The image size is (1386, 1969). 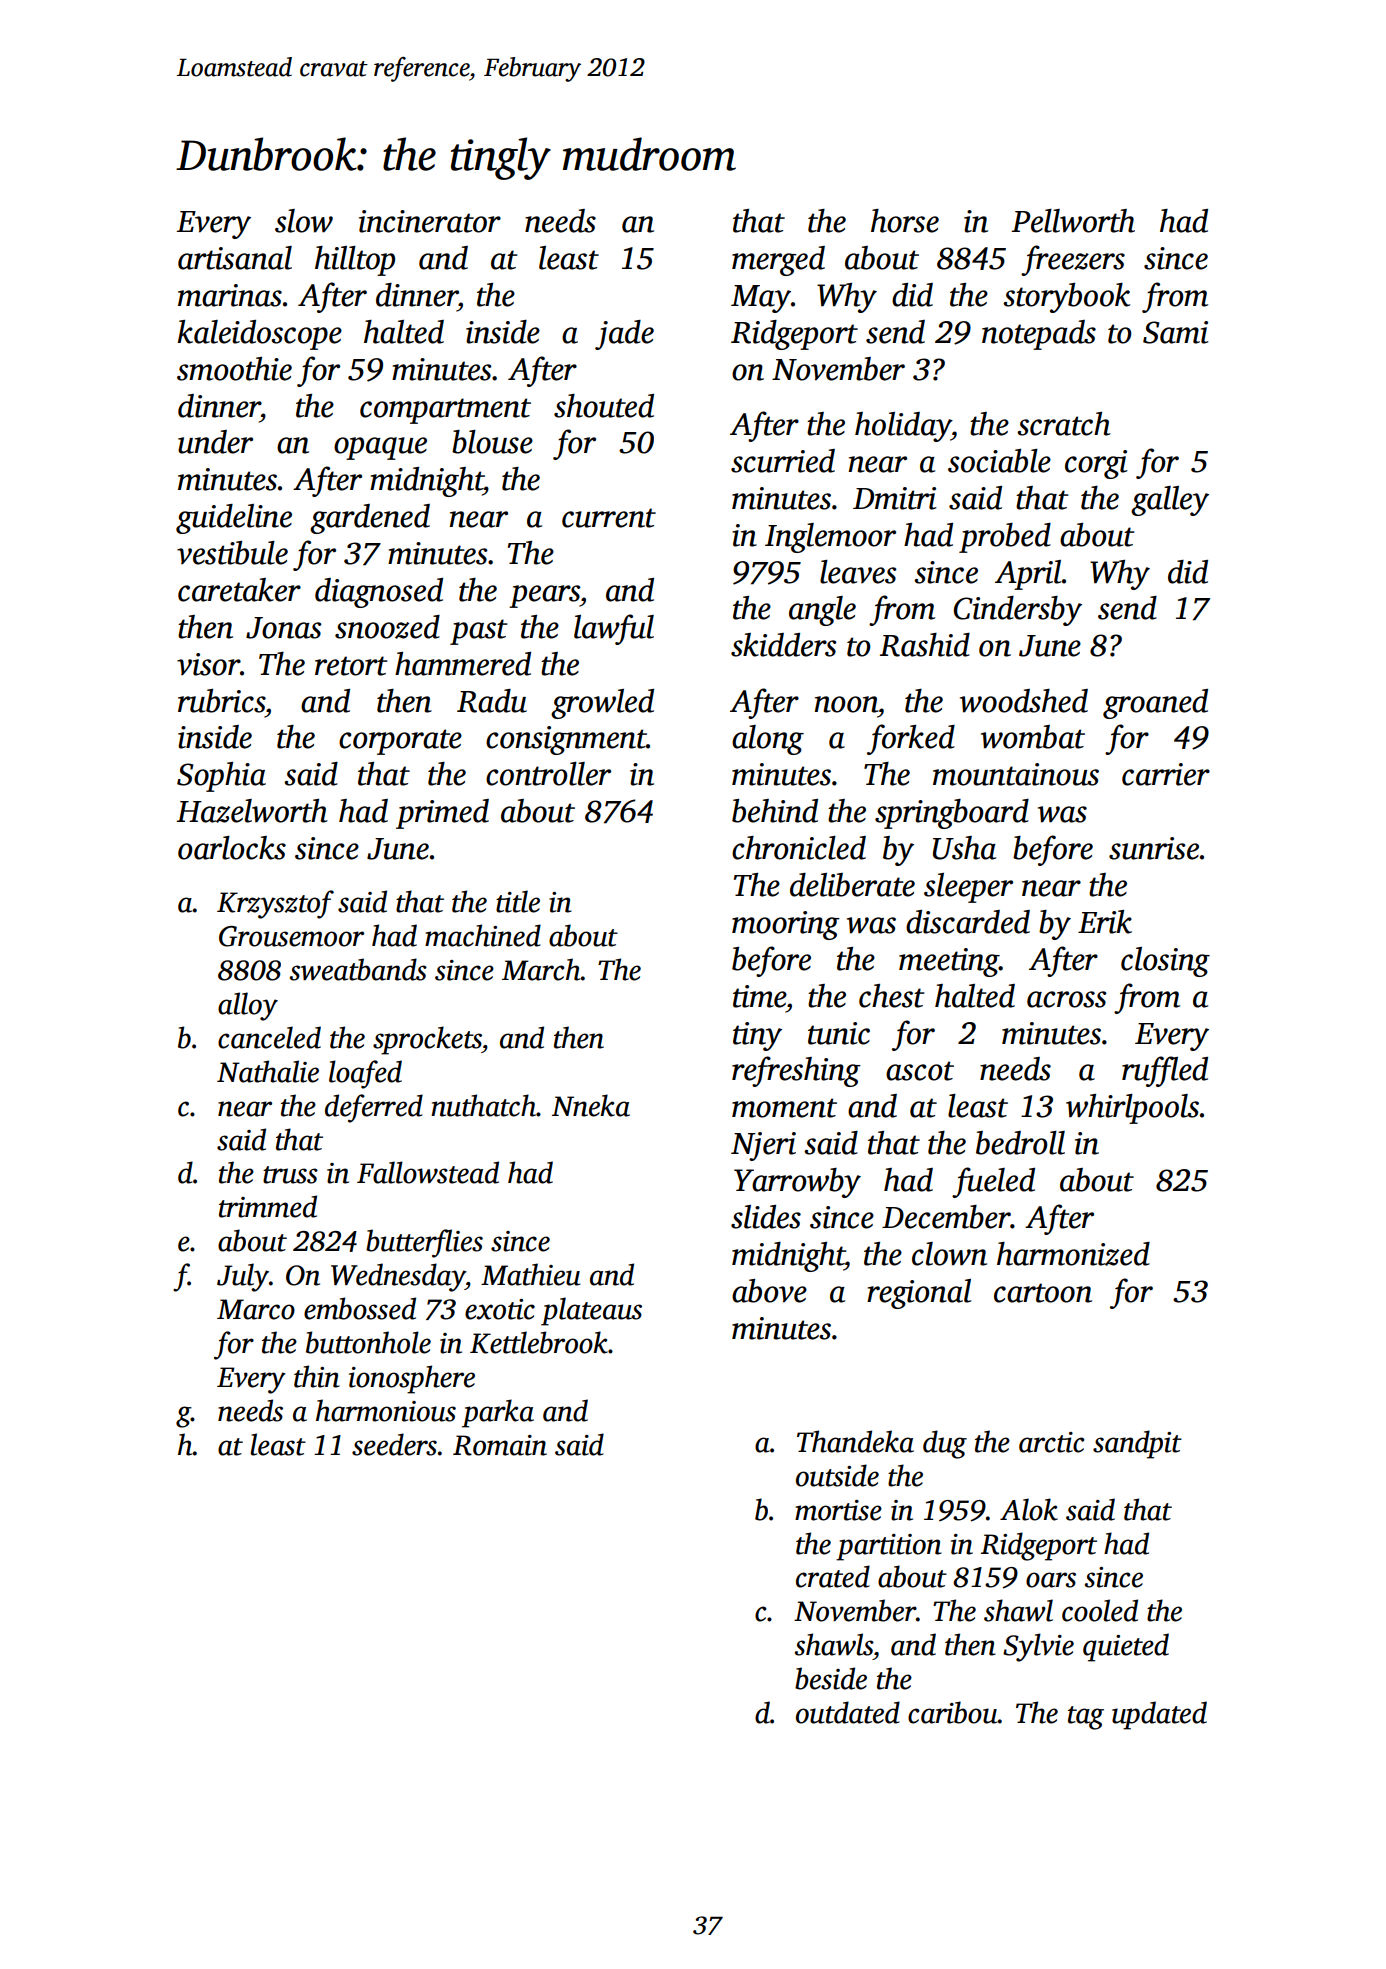 What do you see at coordinates (766, 1217) in the image?
I see `slides` at bounding box center [766, 1217].
